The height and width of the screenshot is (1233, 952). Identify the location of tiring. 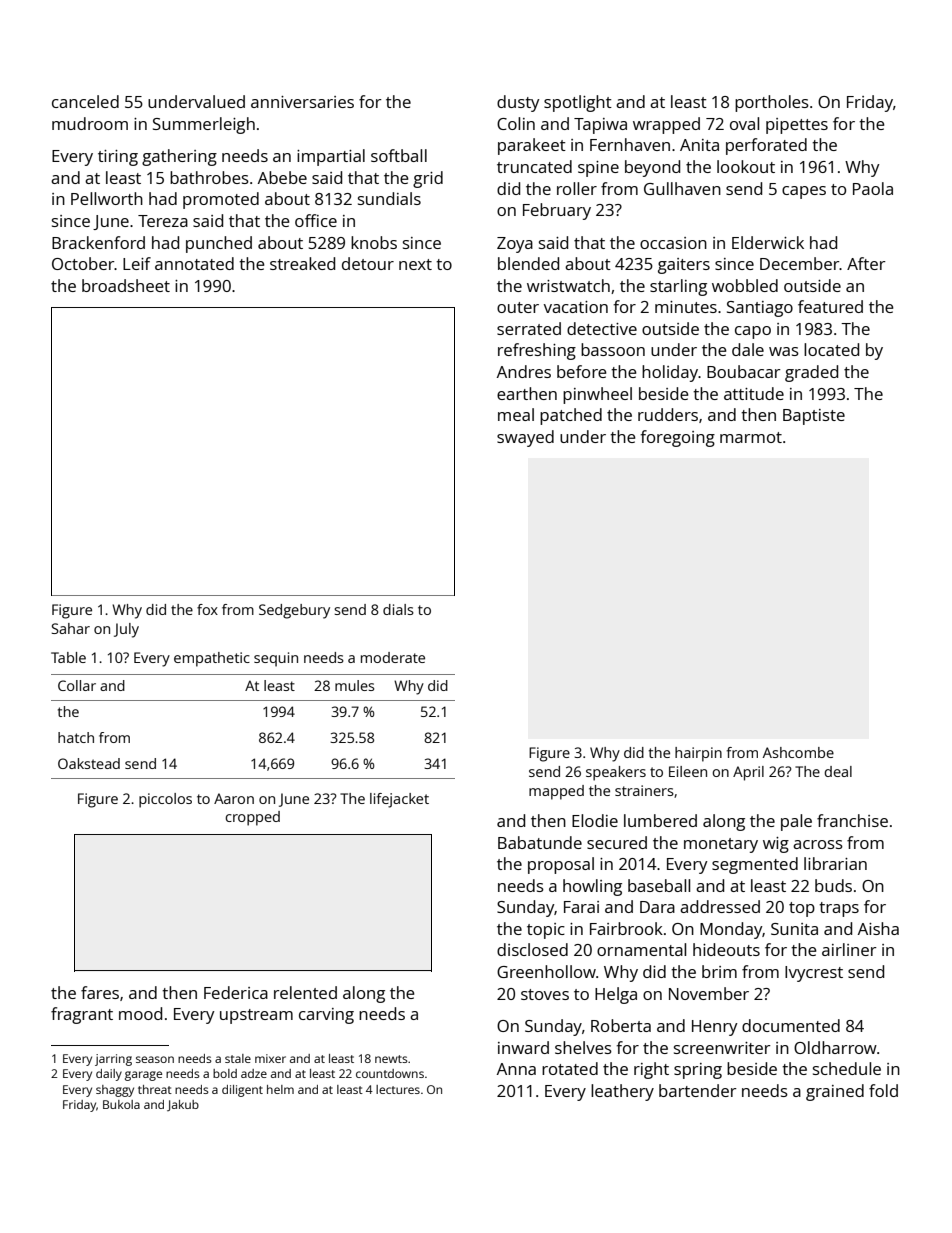
(118, 158).
